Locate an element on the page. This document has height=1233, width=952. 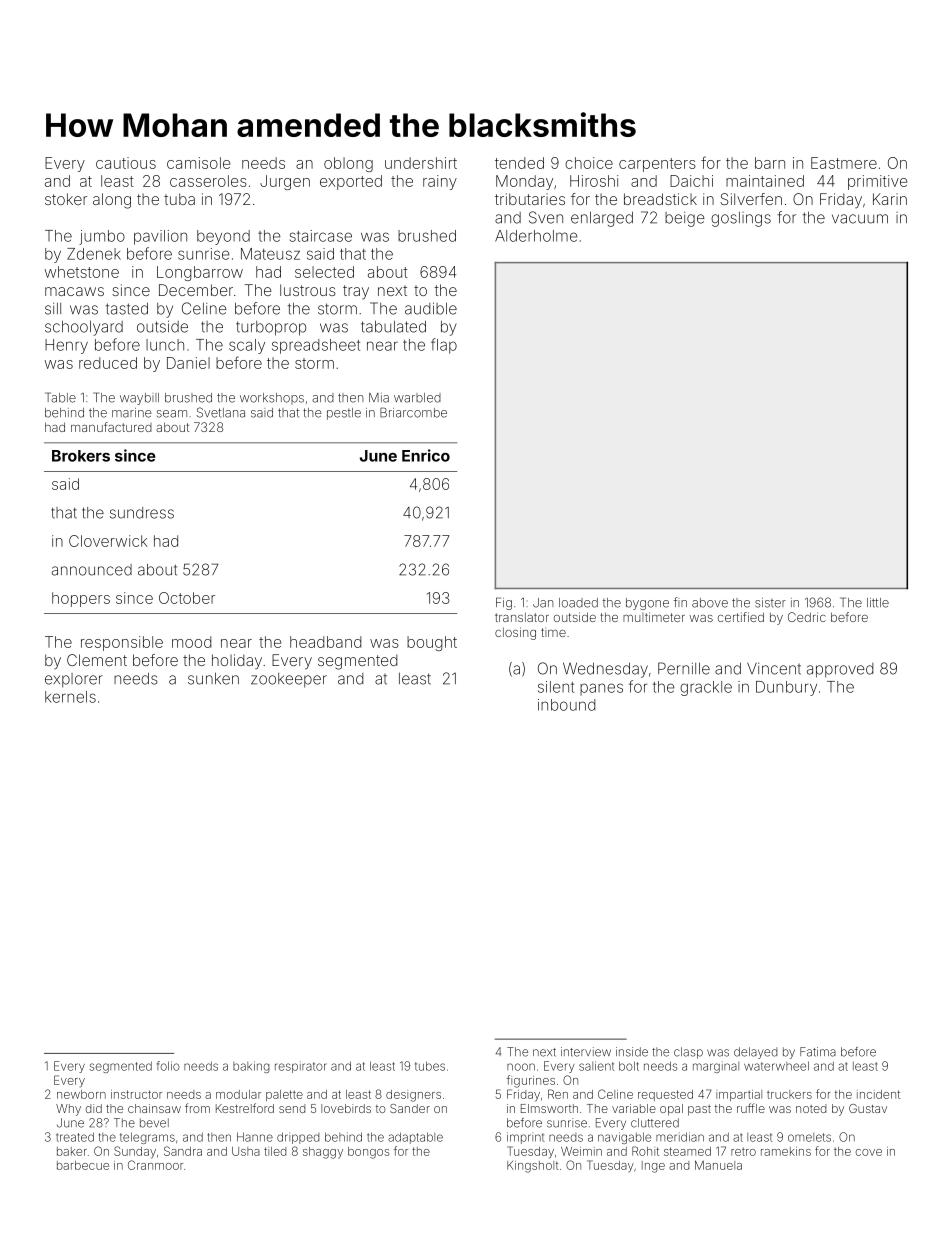
noted is located at coordinates (811, 1108).
